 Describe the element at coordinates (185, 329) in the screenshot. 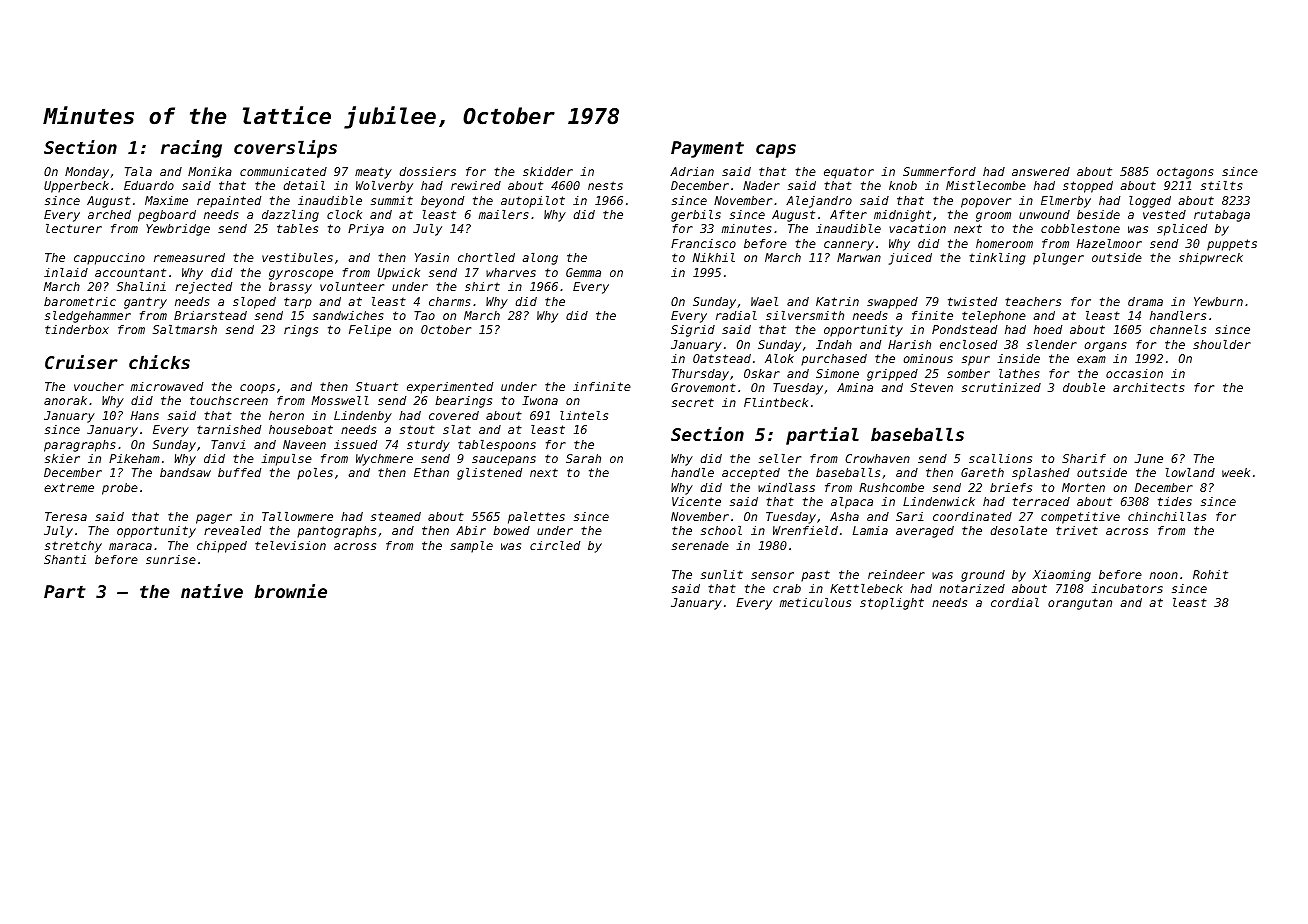

I see `Saltmarsh` at that location.
